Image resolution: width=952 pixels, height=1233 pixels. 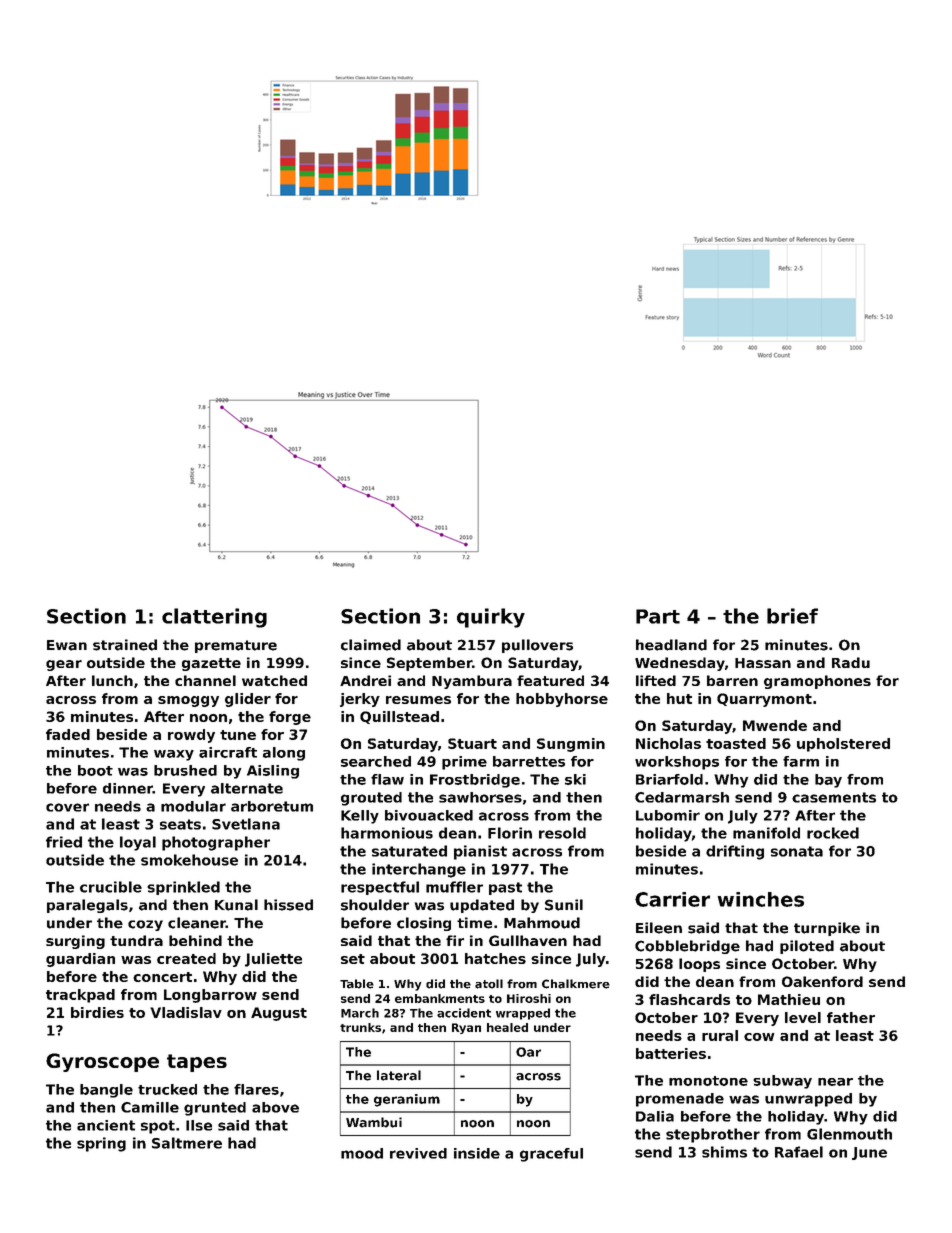 I want to click on brief, so click(x=792, y=616).
